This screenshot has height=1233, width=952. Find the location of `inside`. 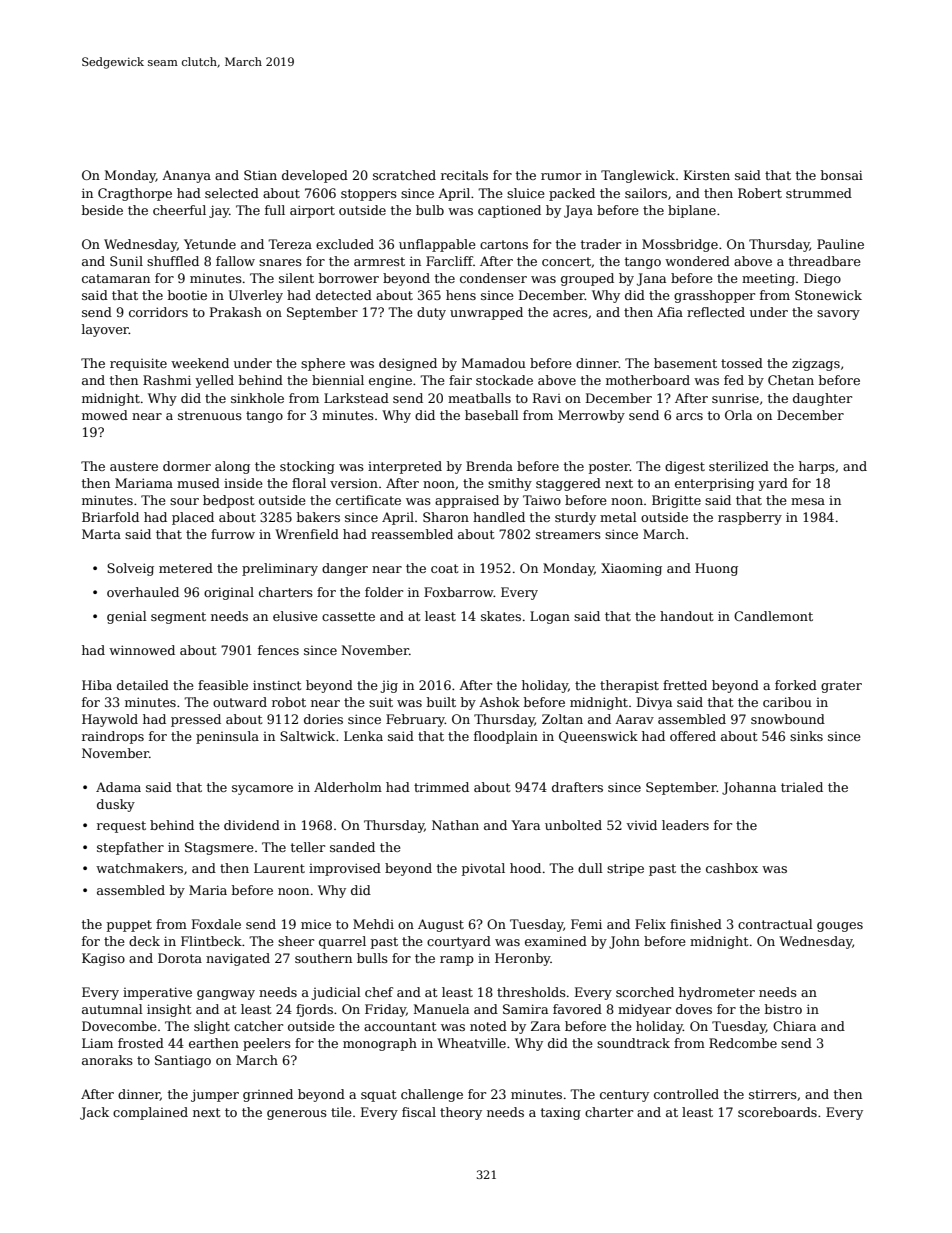

inside is located at coordinates (243, 483).
